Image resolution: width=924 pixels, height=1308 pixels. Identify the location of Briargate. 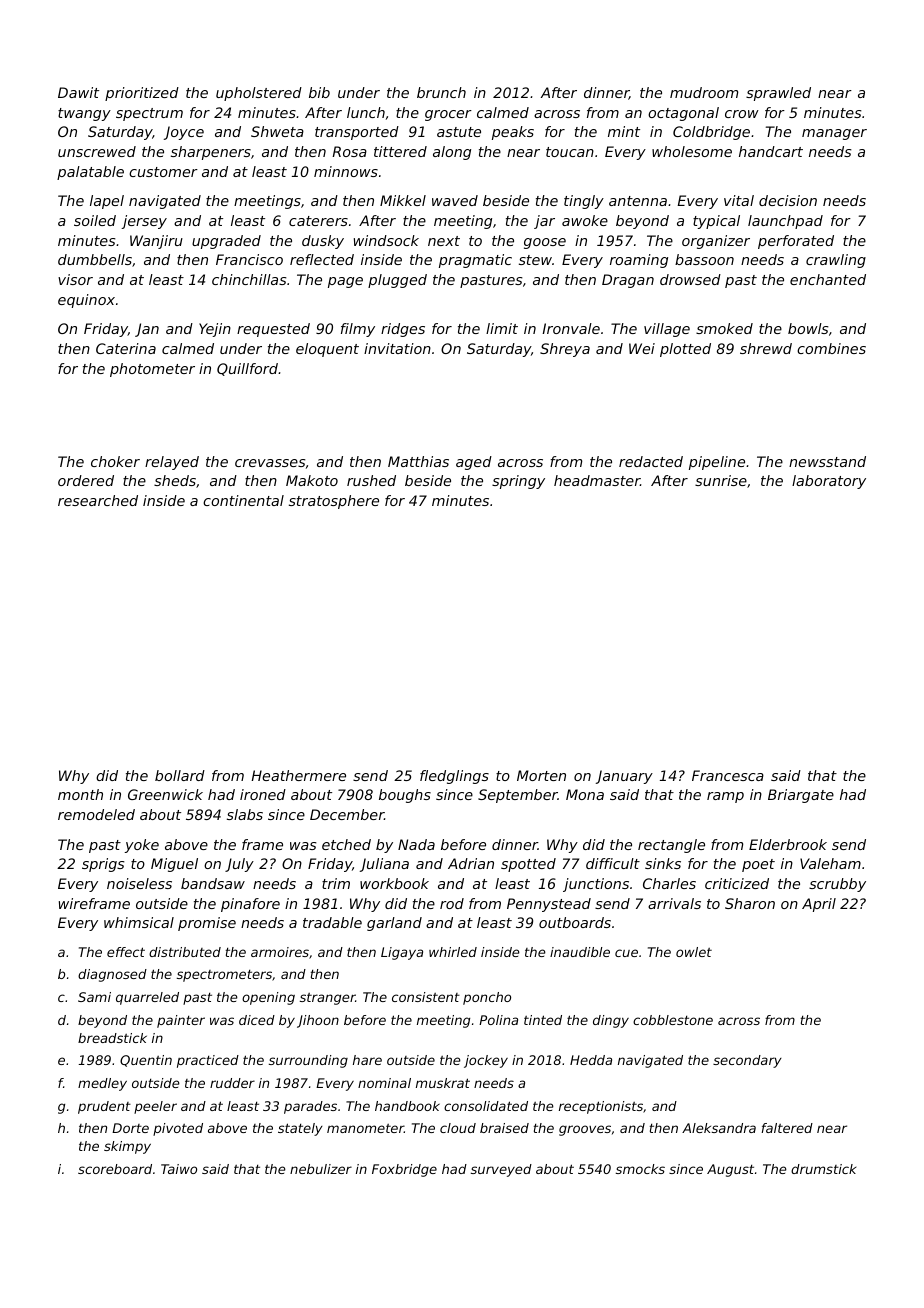
(801, 796).
